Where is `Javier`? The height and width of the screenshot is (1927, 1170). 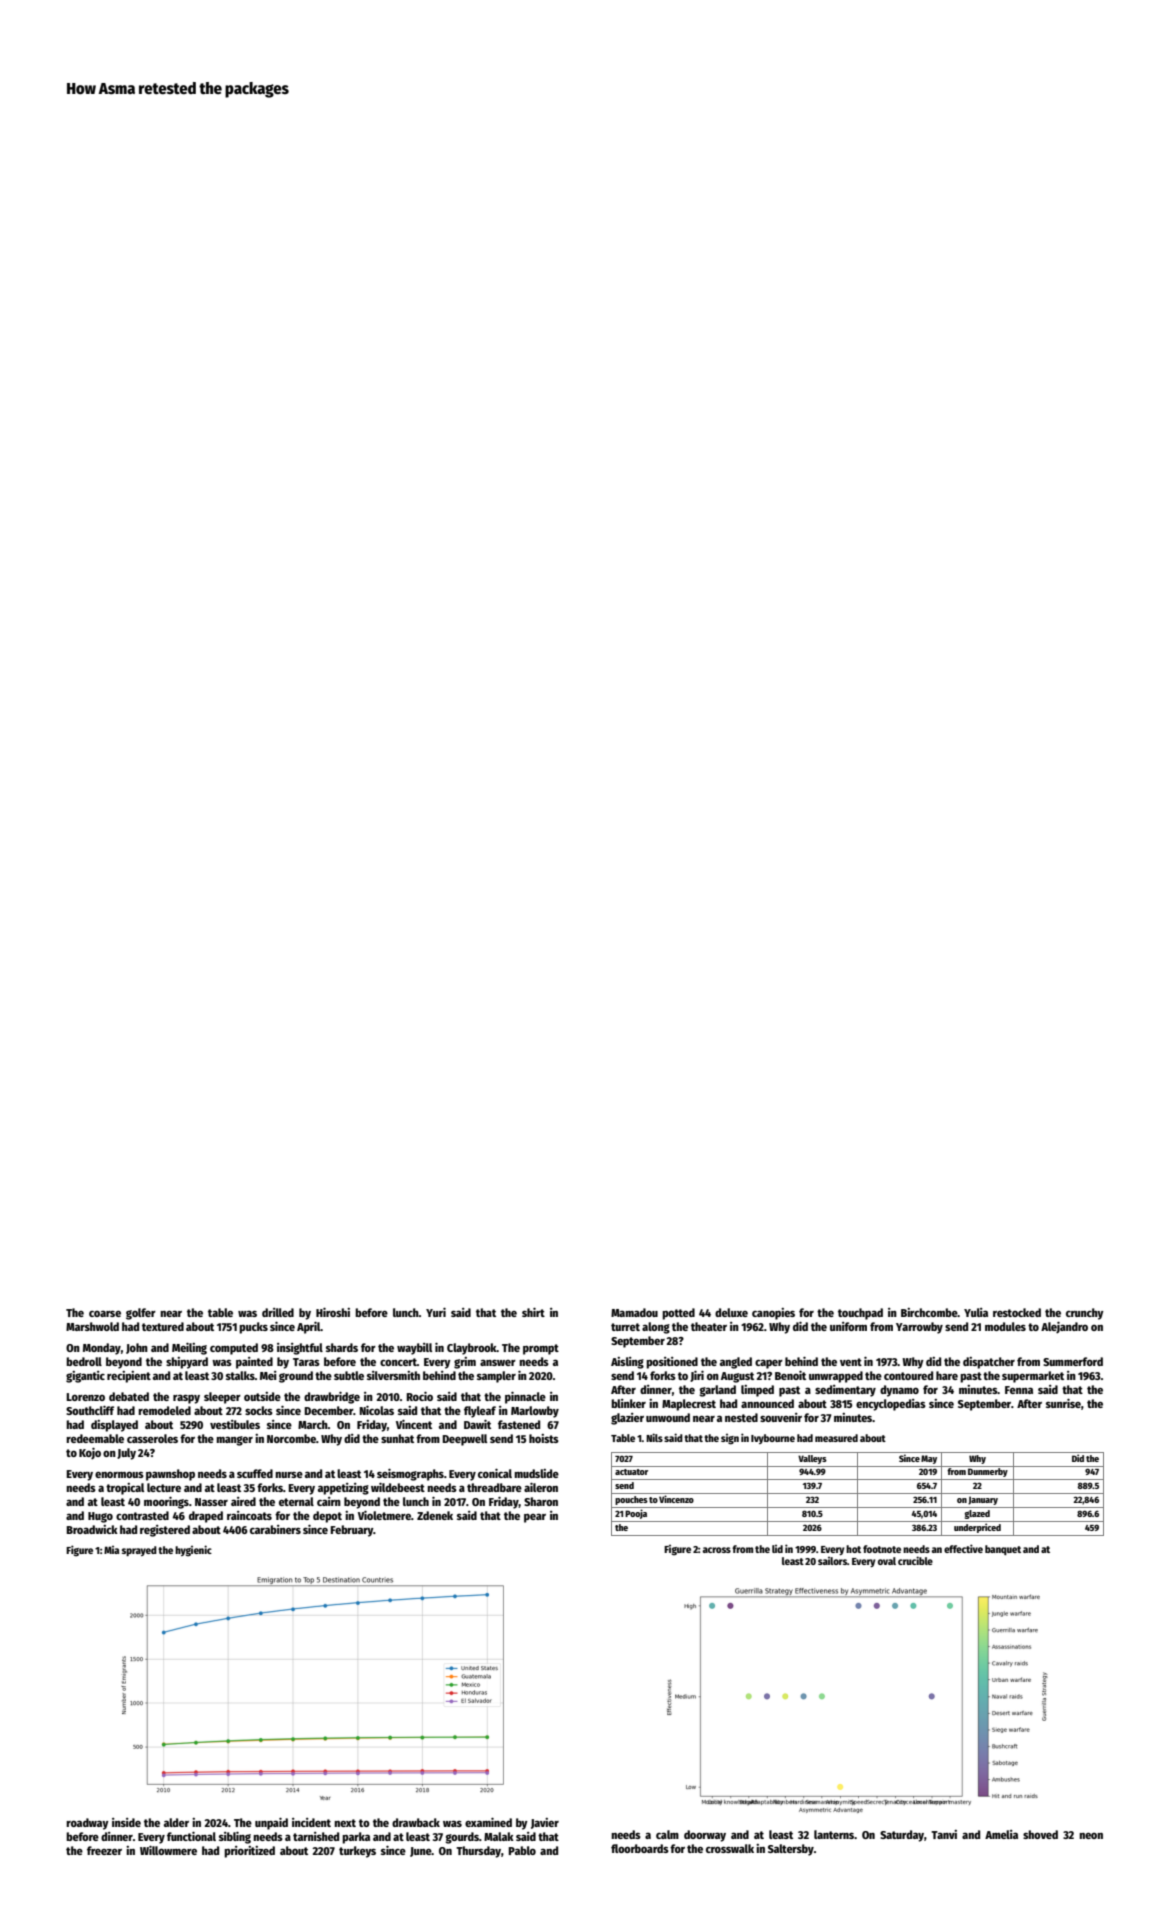
Javier is located at coordinates (545, 1823).
